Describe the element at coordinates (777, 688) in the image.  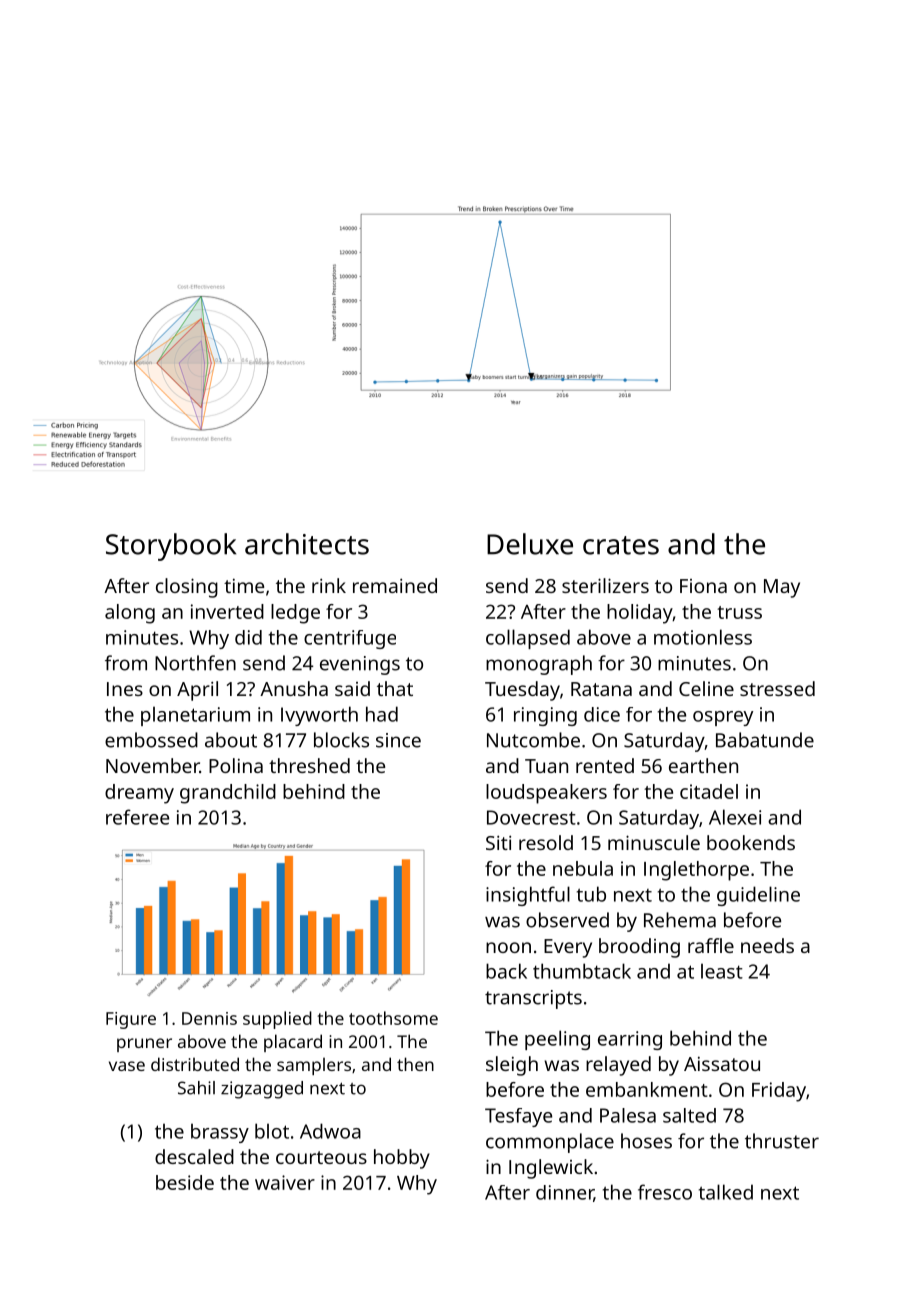
I see `stressed` at that location.
